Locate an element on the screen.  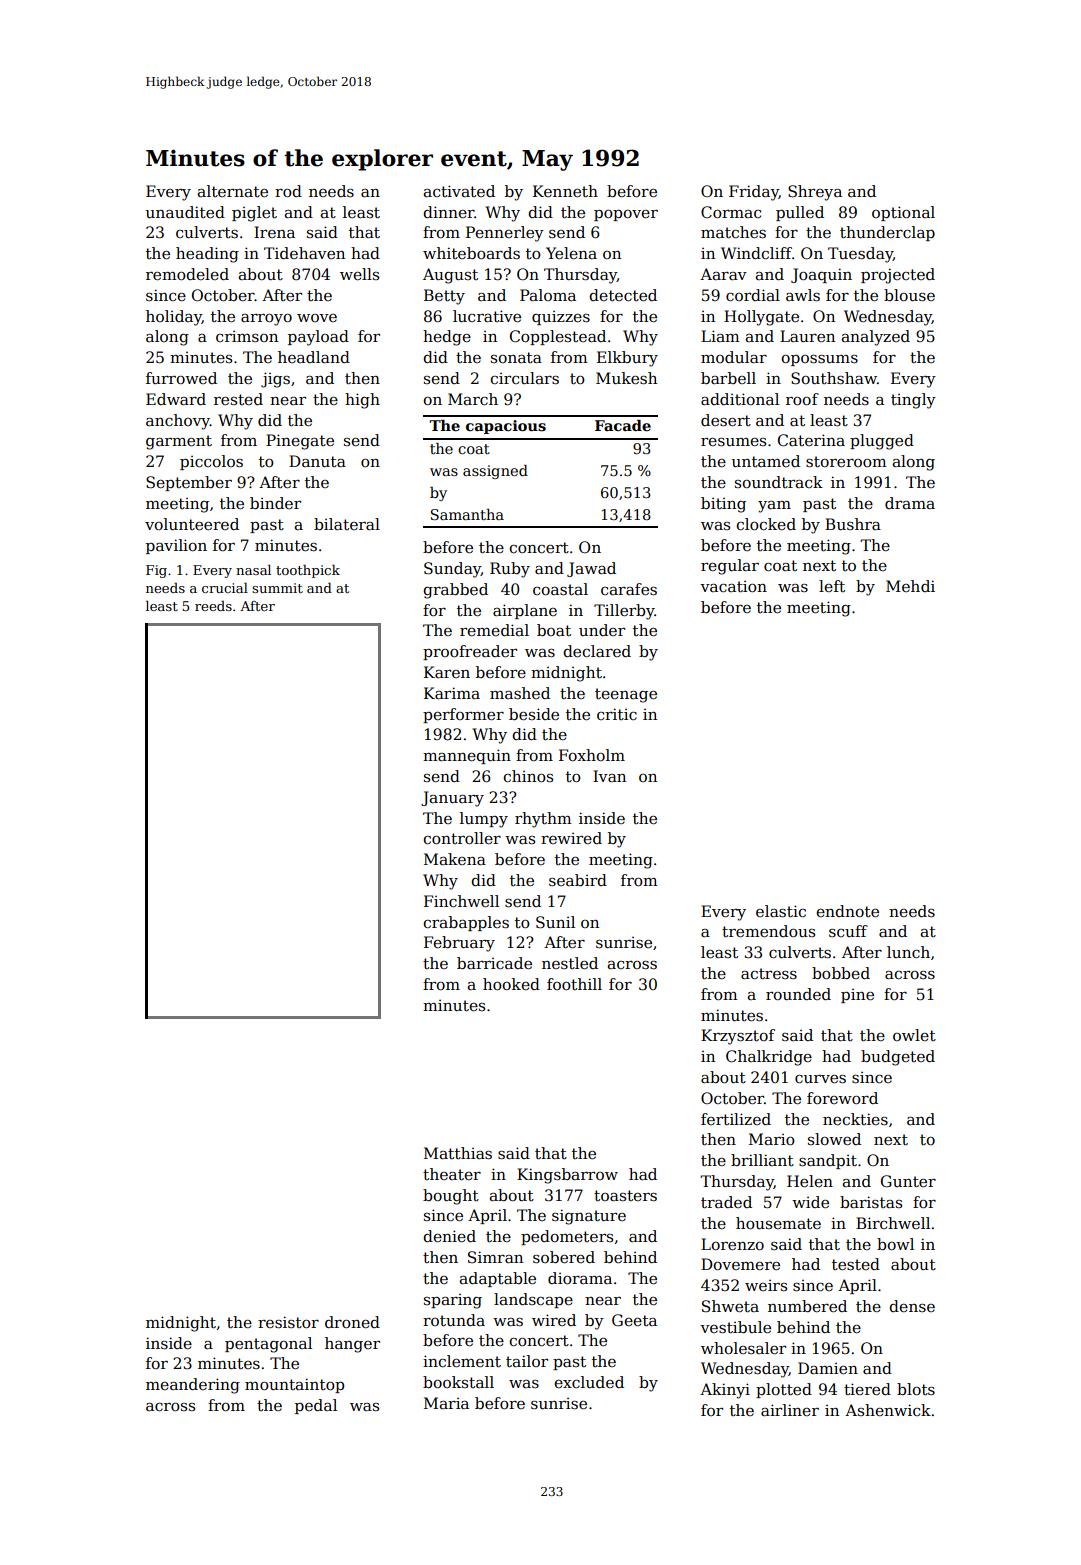
February is located at coordinates (459, 944).
